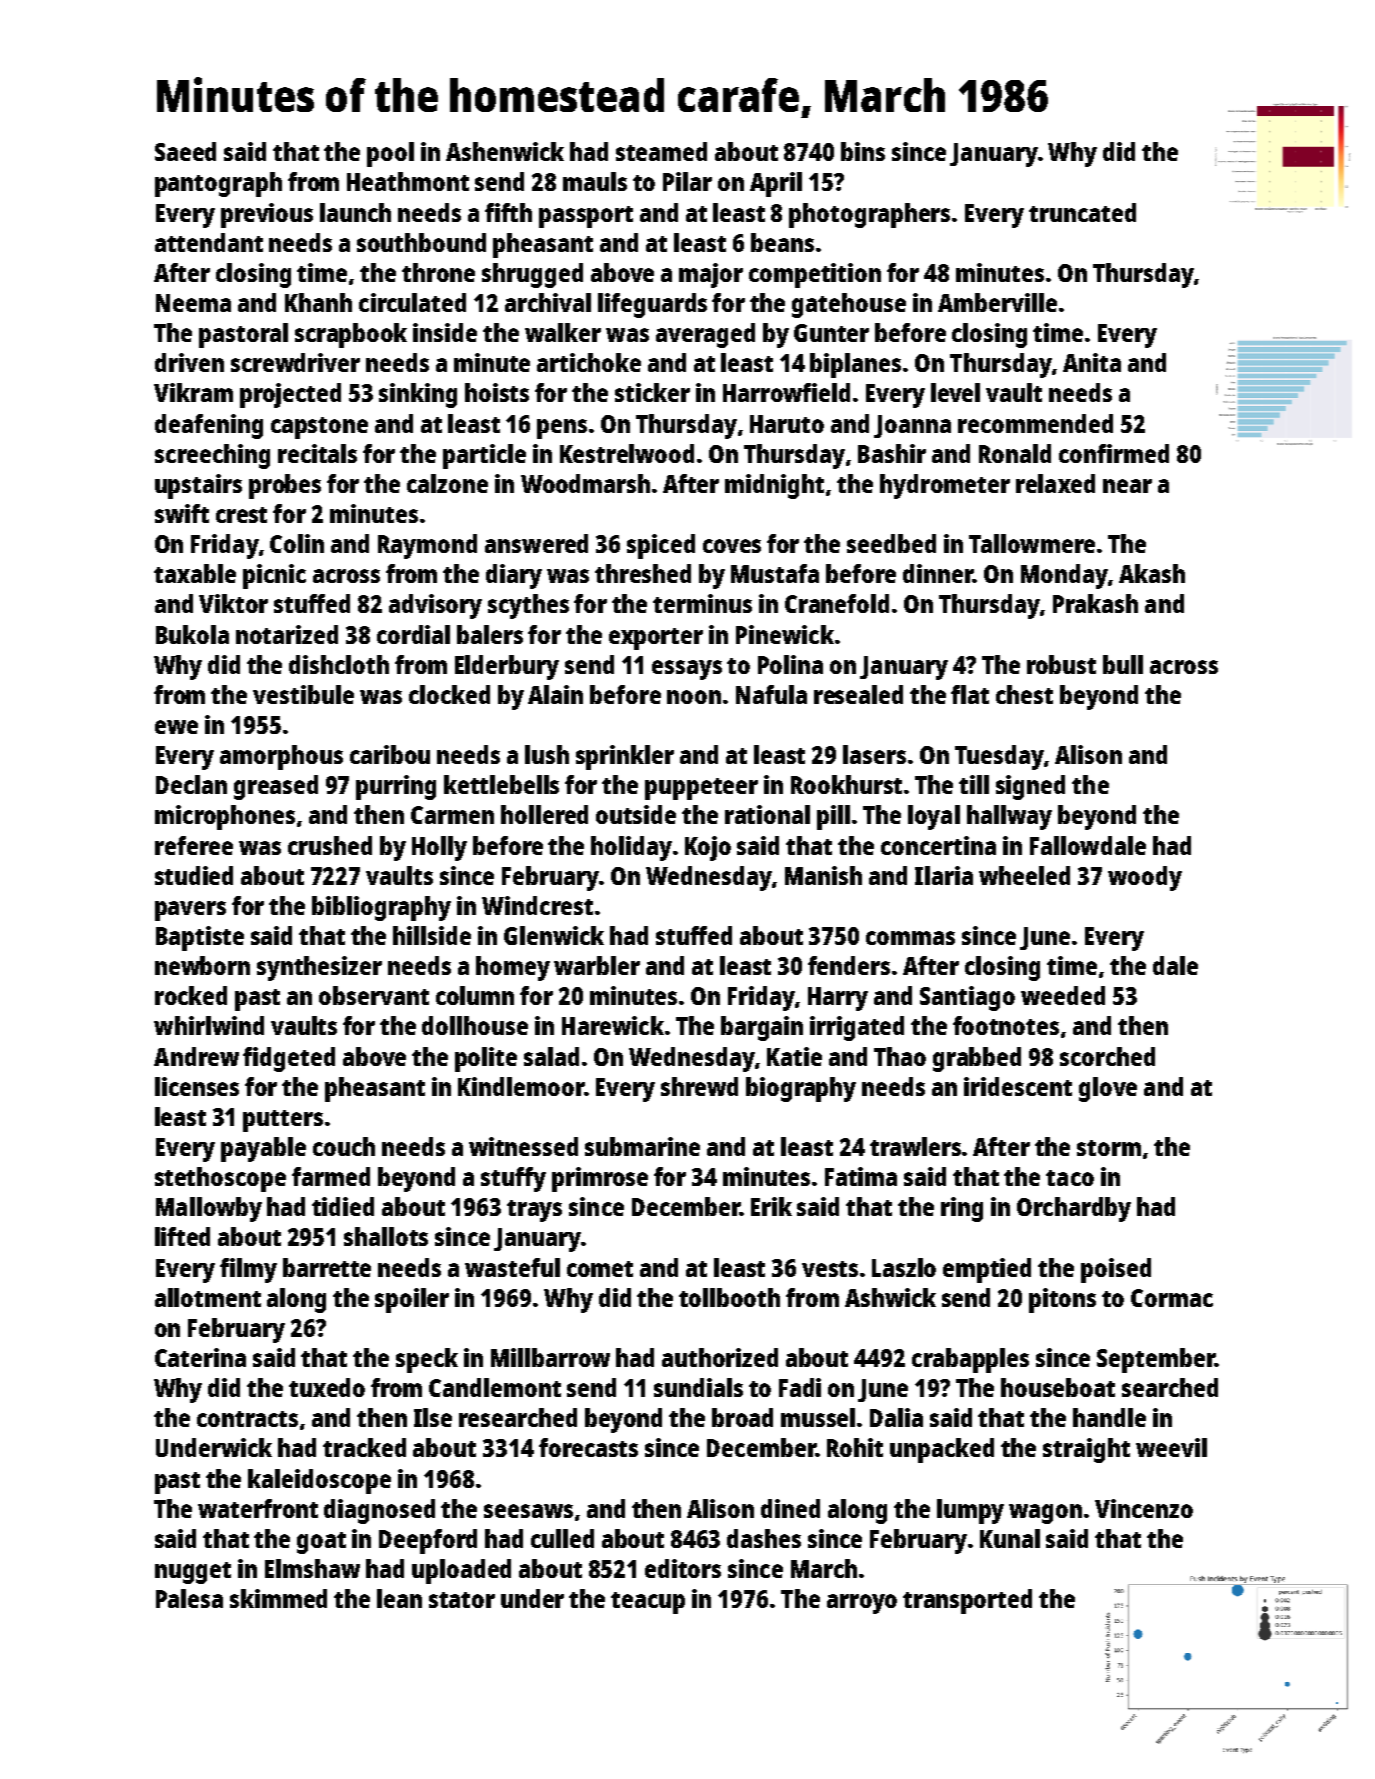  Describe the element at coordinates (278, 1598) in the screenshot. I see `skimmed` at that location.
